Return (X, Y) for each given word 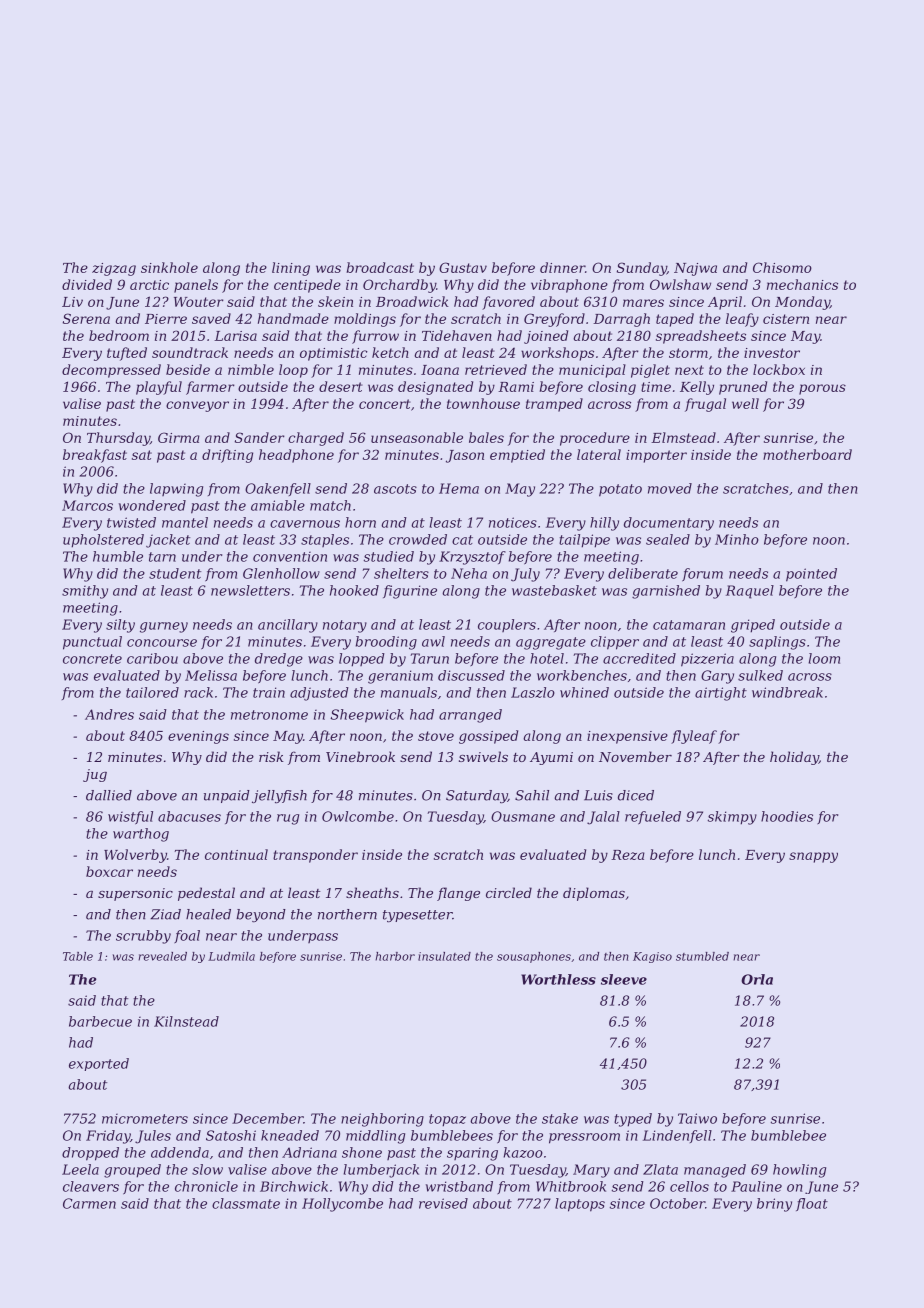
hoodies (787, 816)
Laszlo (533, 692)
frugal (705, 405)
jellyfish (279, 796)
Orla (757, 979)
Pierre (166, 319)
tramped (554, 405)
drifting (227, 456)
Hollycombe (342, 1205)
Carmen (89, 1203)
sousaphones (534, 957)
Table (78, 956)
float (812, 1204)
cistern (786, 319)
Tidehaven (457, 335)
